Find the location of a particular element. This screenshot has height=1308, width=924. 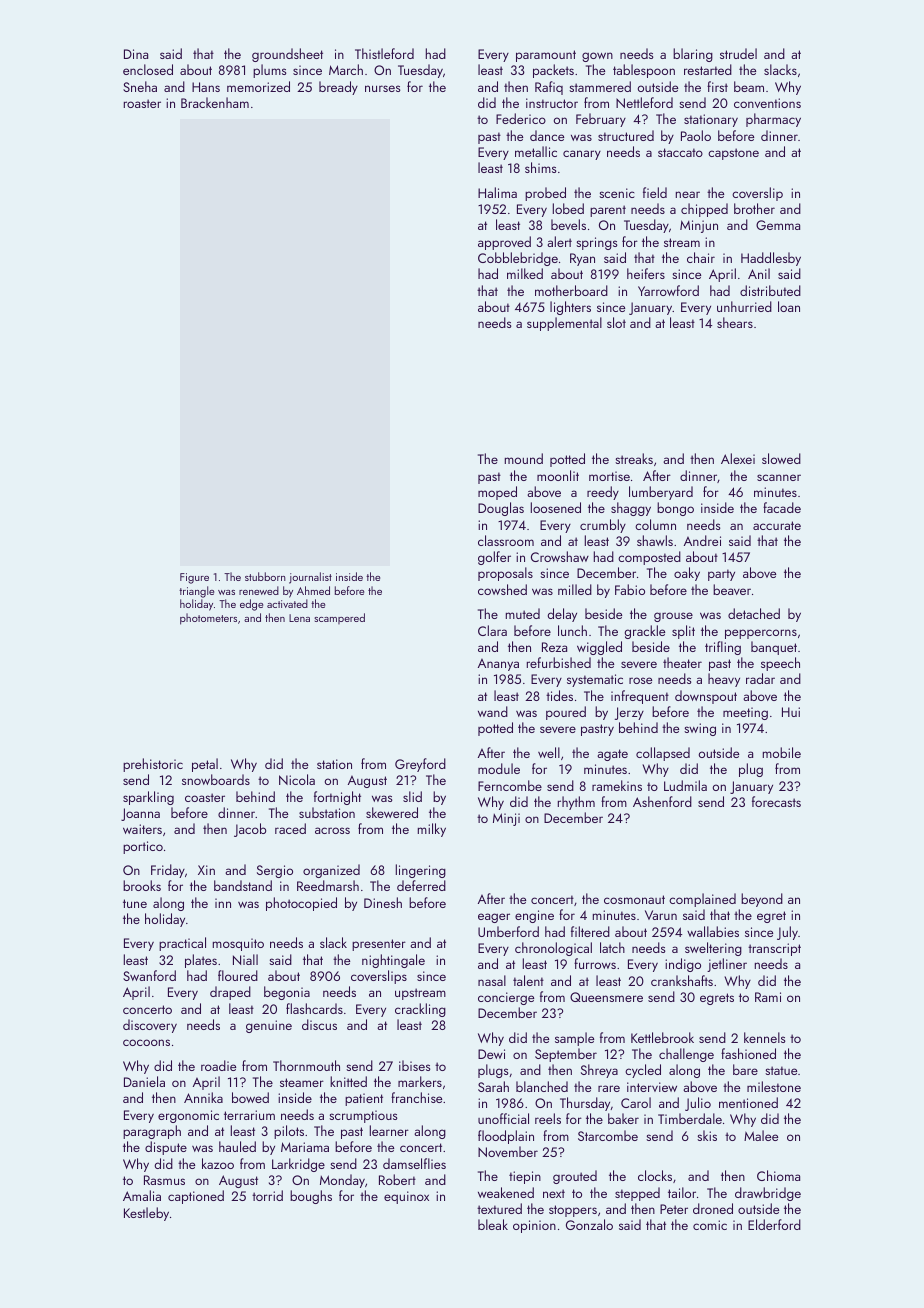

heifers is located at coordinates (646, 273).
